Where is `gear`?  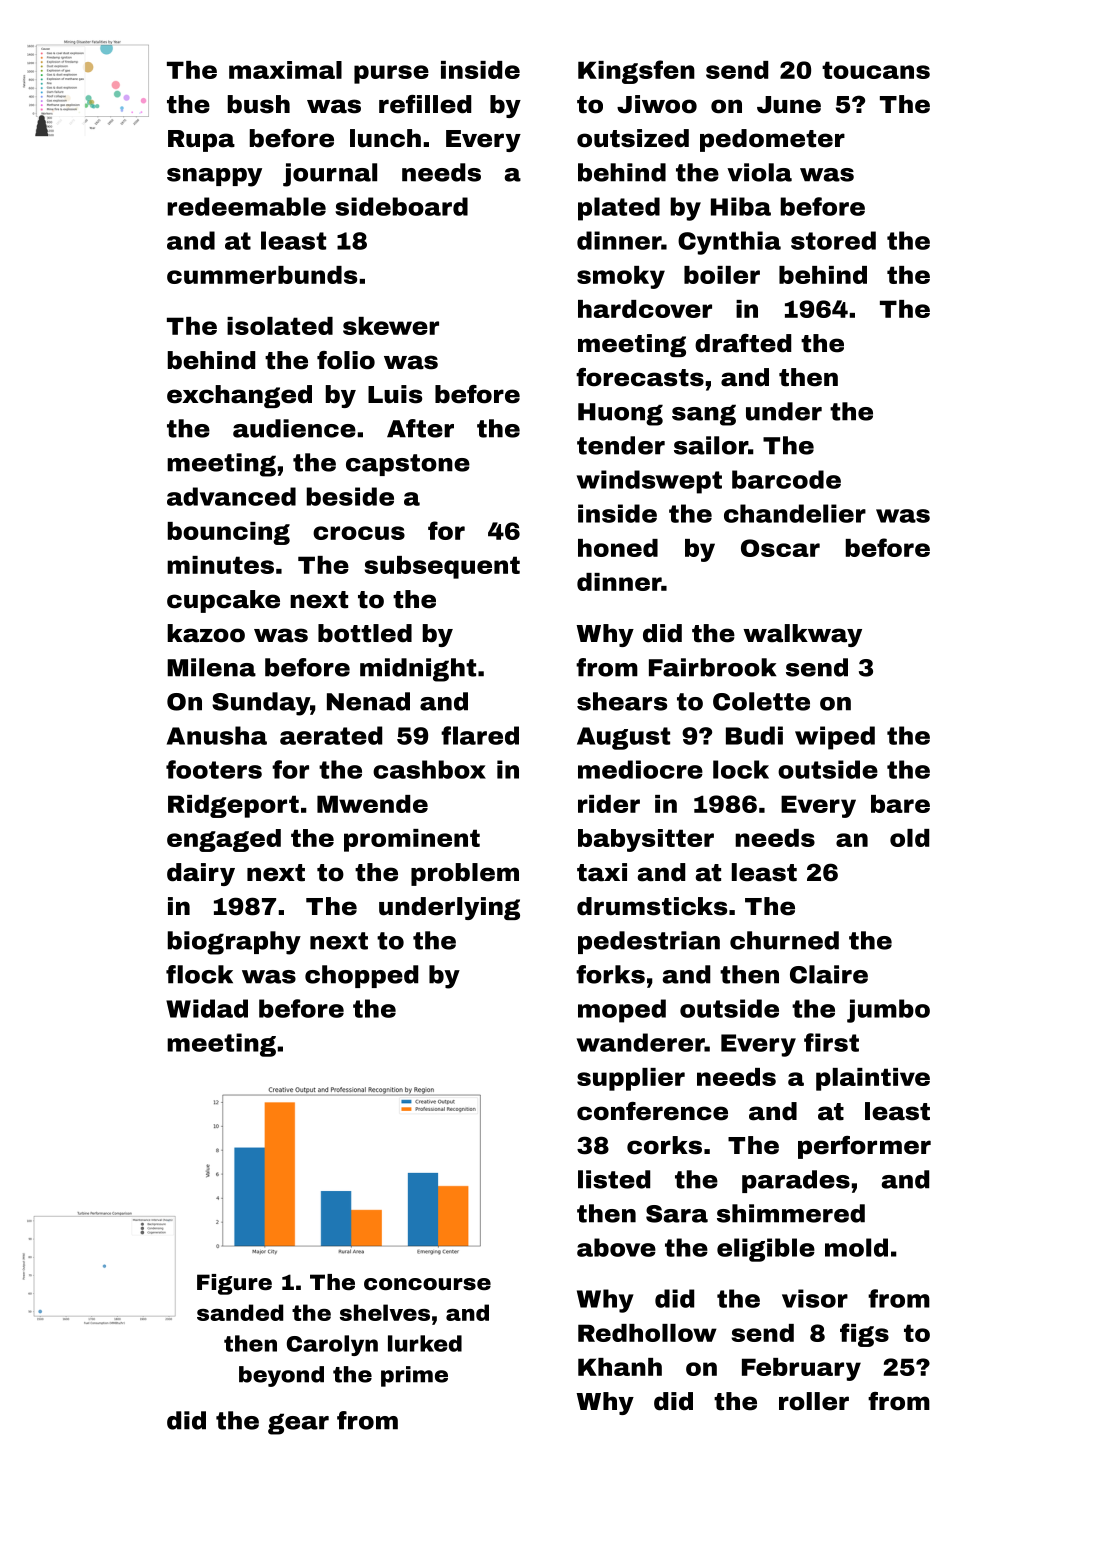 gear is located at coordinates (298, 1424).
